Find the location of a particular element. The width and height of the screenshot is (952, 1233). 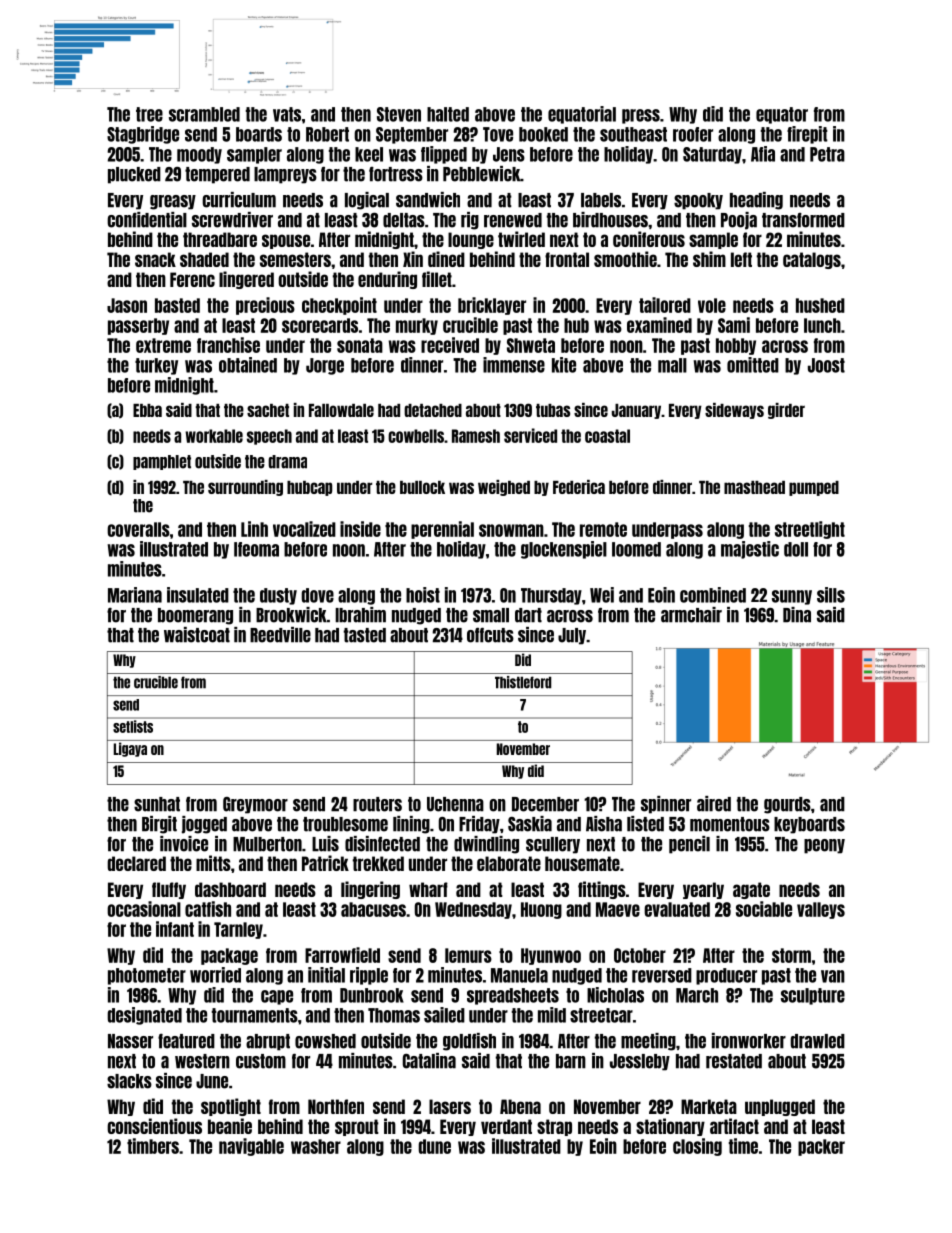

dune is located at coordinates (434, 1146).
